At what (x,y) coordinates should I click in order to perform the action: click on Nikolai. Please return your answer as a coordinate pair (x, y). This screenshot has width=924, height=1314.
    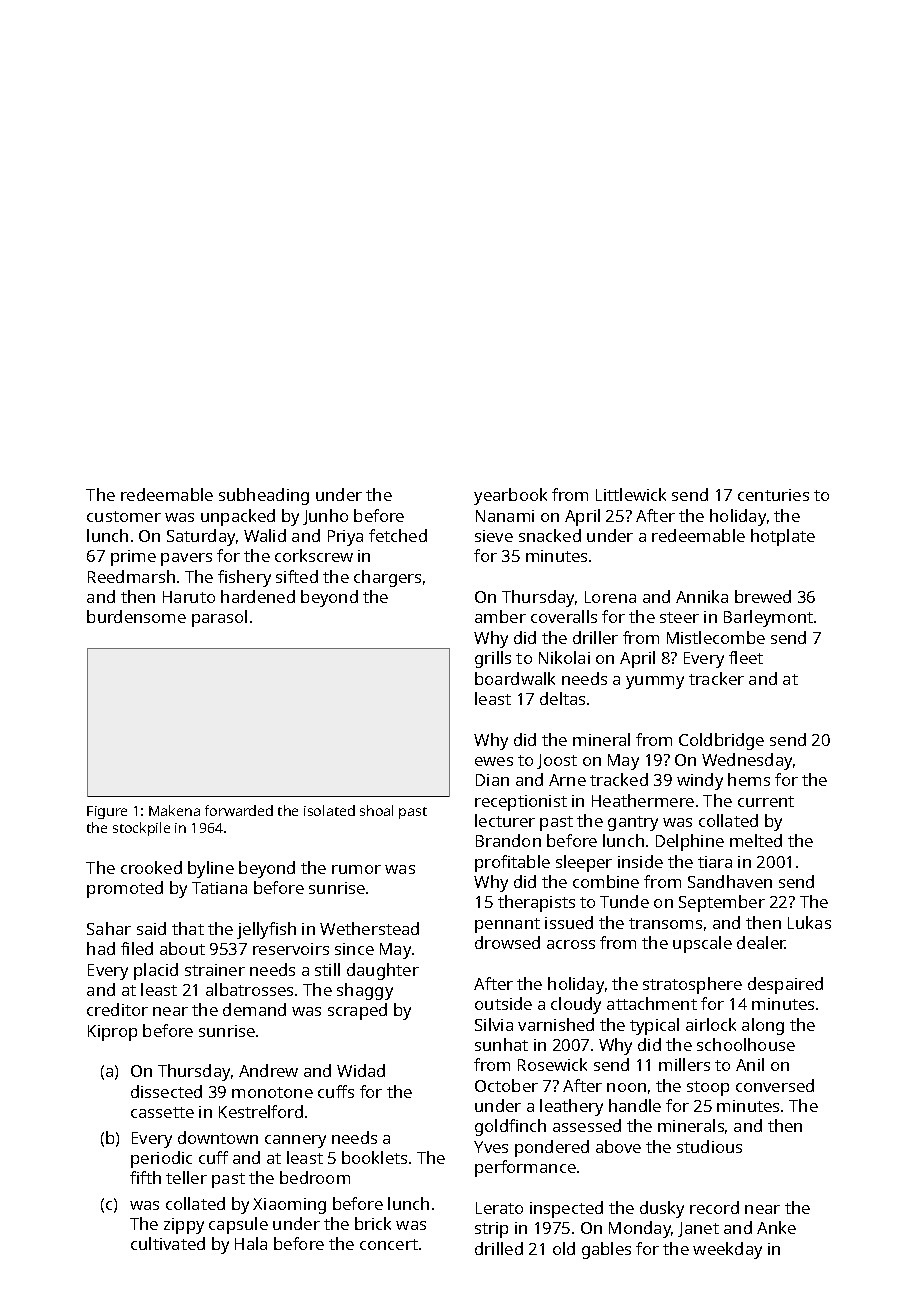
    Looking at the image, I should click on (564, 657).
